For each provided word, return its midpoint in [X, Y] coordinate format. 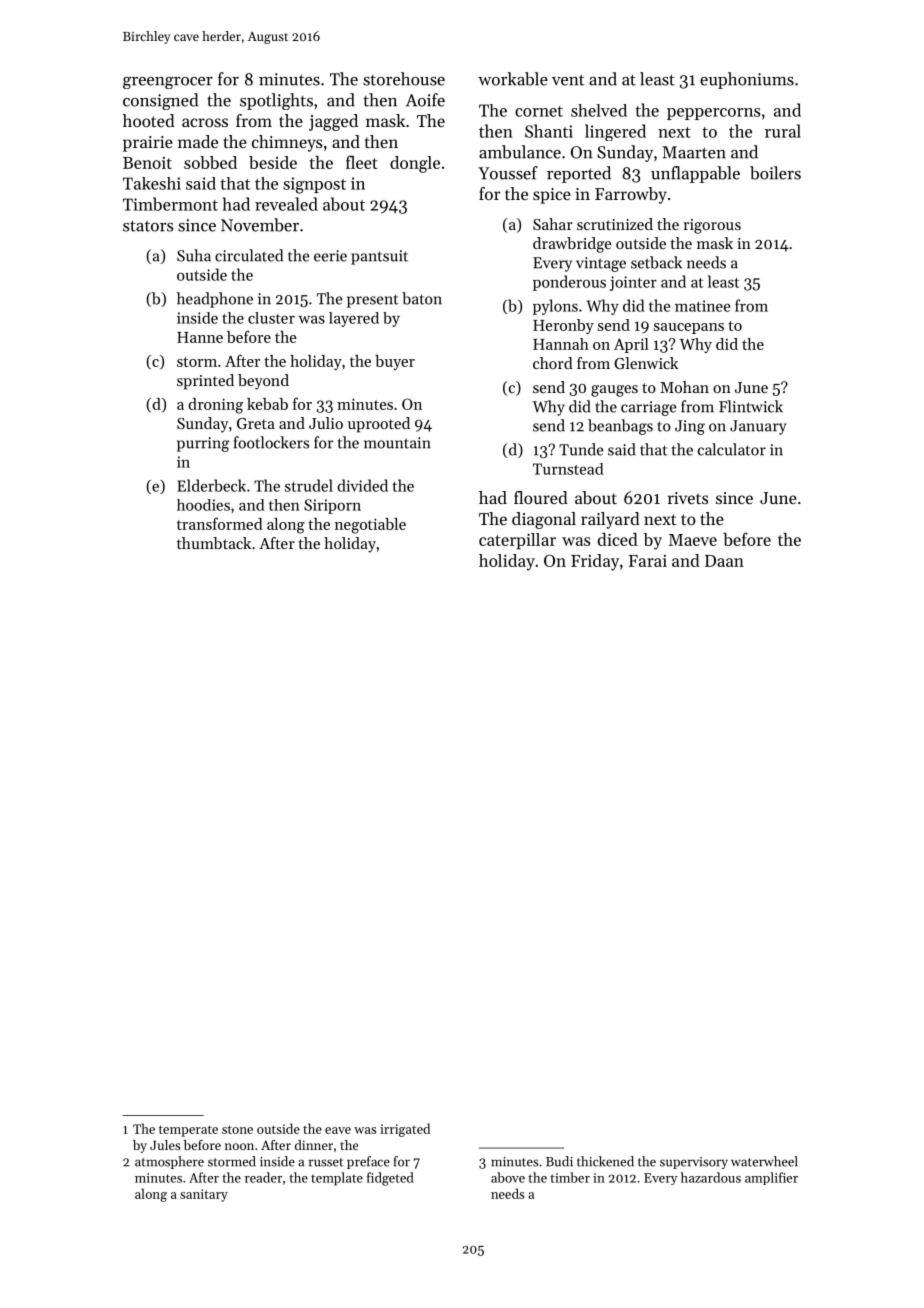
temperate [188, 1131]
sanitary [204, 1195]
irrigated [405, 1130]
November [260, 225]
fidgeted [390, 1179]
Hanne [200, 337]
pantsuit [379, 257]
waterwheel [764, 1161]
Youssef [508, 173]
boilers [775, 173]
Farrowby [631, 195]
